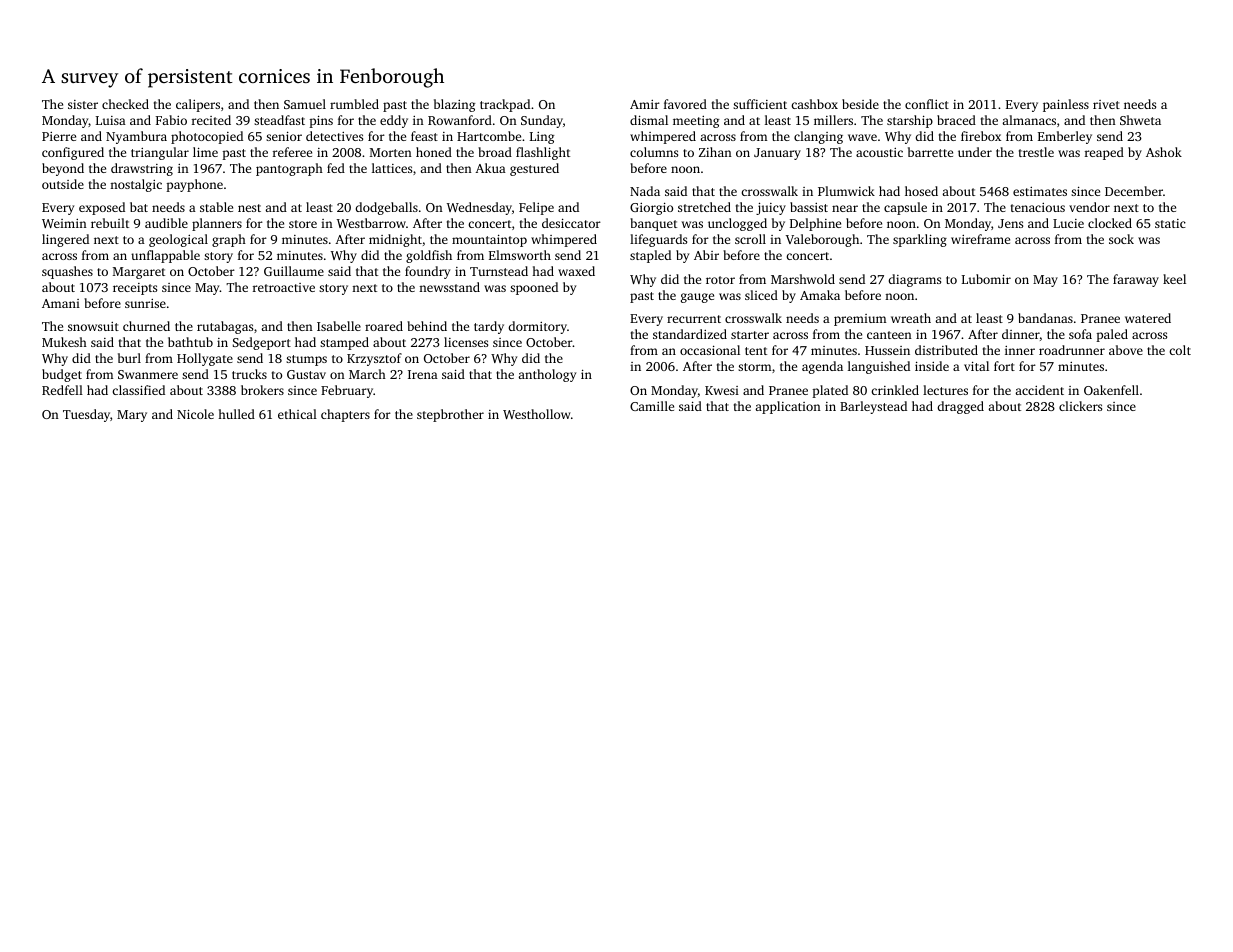 This screenshot has width=1233, height=952. I want to click on newsstand, so click(449, 287).
